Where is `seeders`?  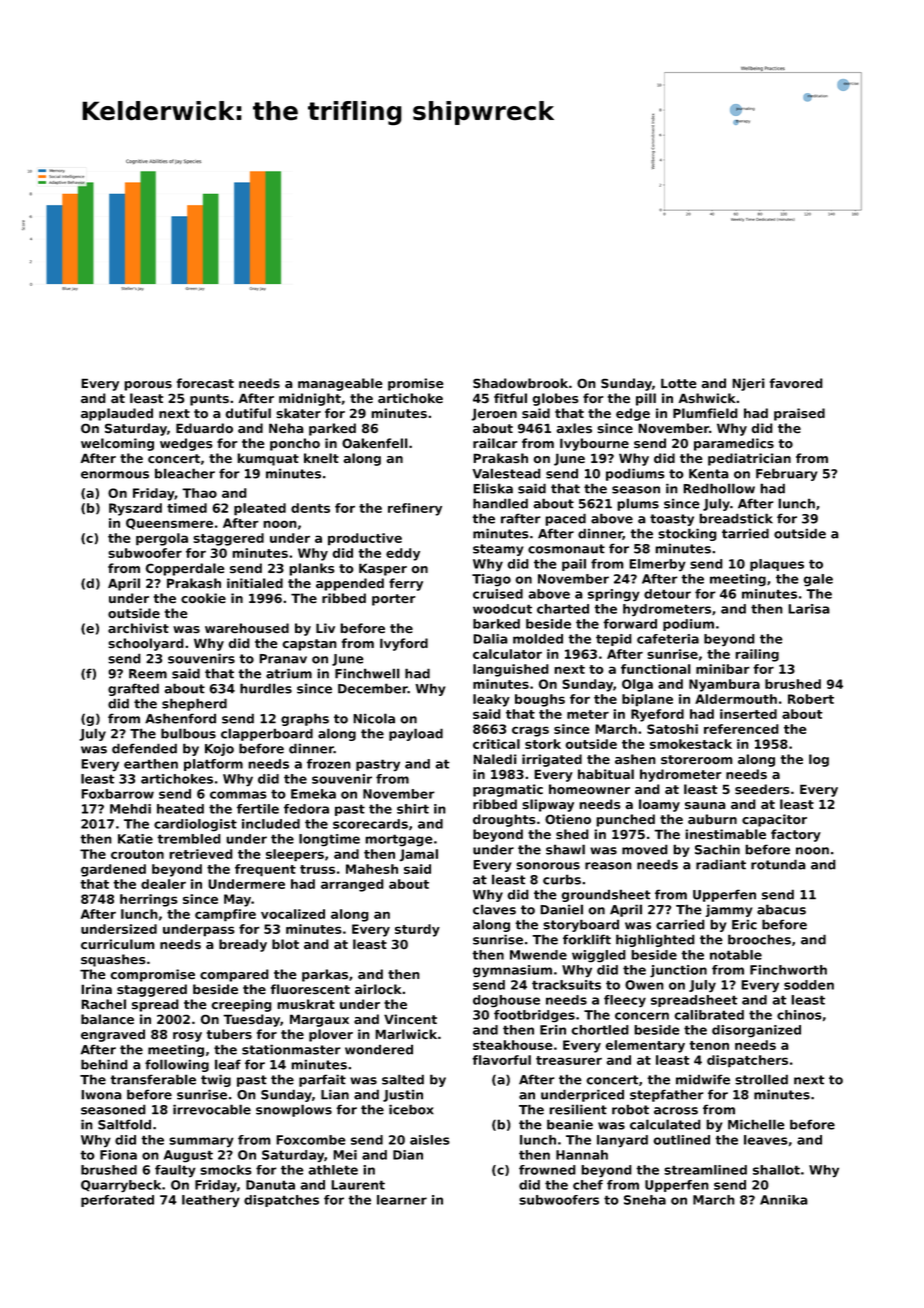
seeders is located at coordinates (762, 789).
